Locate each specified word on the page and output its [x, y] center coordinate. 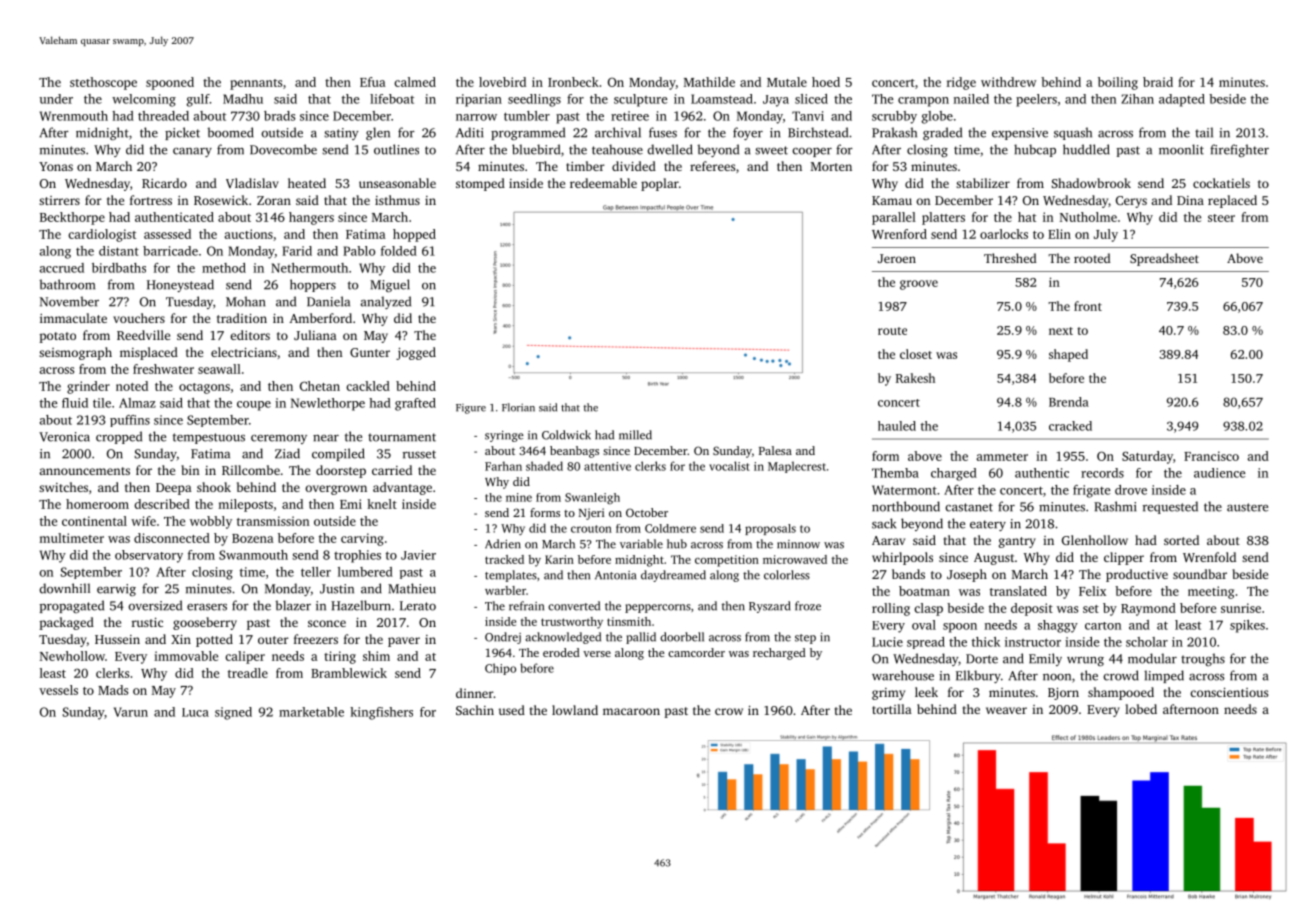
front [1088, 306]
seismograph [75, 353]
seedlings [534, 100]
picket [182, 133]
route [892, 331]
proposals [770, 529]
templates [511, 576]
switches [63, 487]
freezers [316, 639]
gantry [1017, 542]
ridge [961, 83]
